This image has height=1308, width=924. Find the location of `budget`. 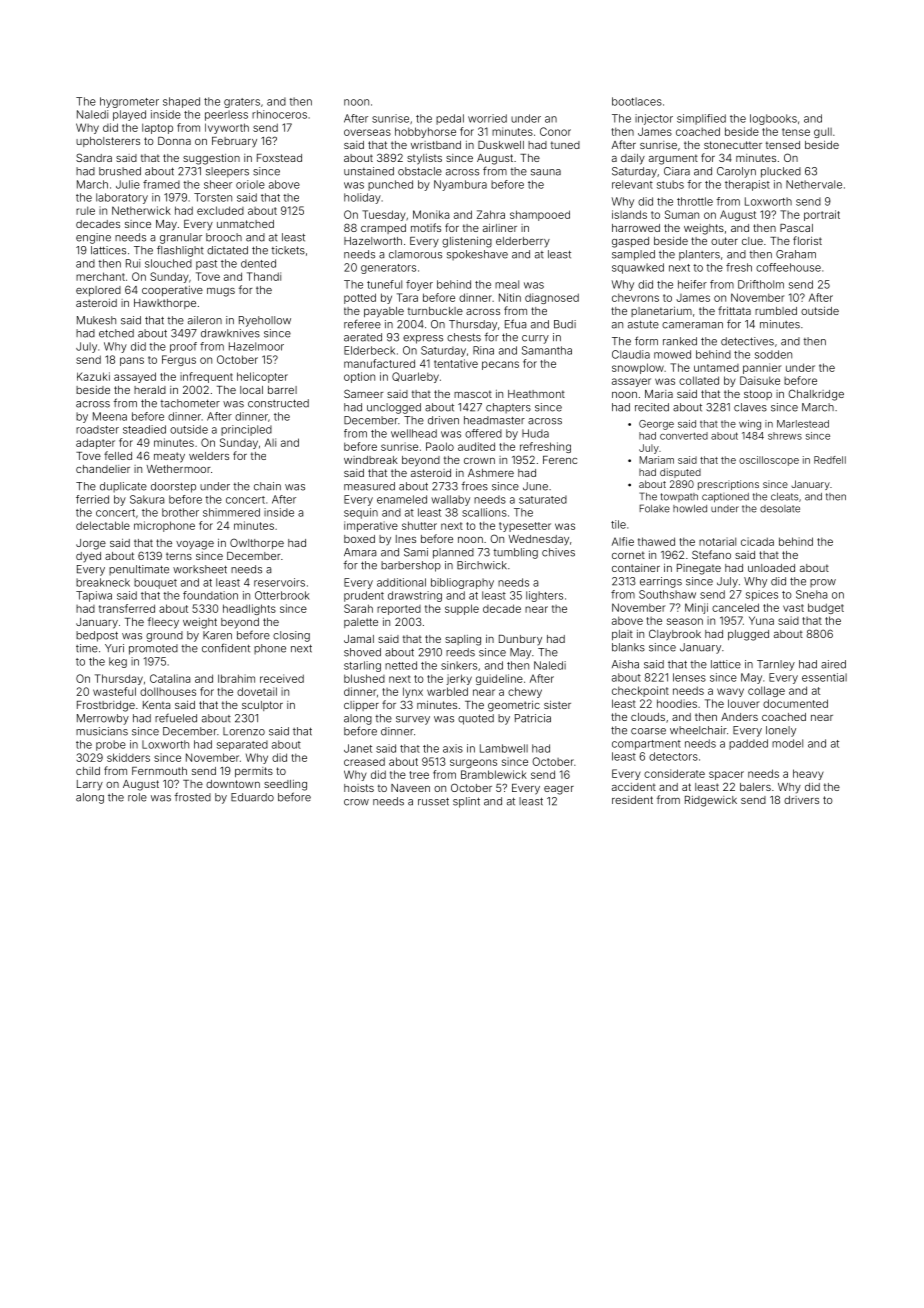

budget is located at coordinates (826, 608).
